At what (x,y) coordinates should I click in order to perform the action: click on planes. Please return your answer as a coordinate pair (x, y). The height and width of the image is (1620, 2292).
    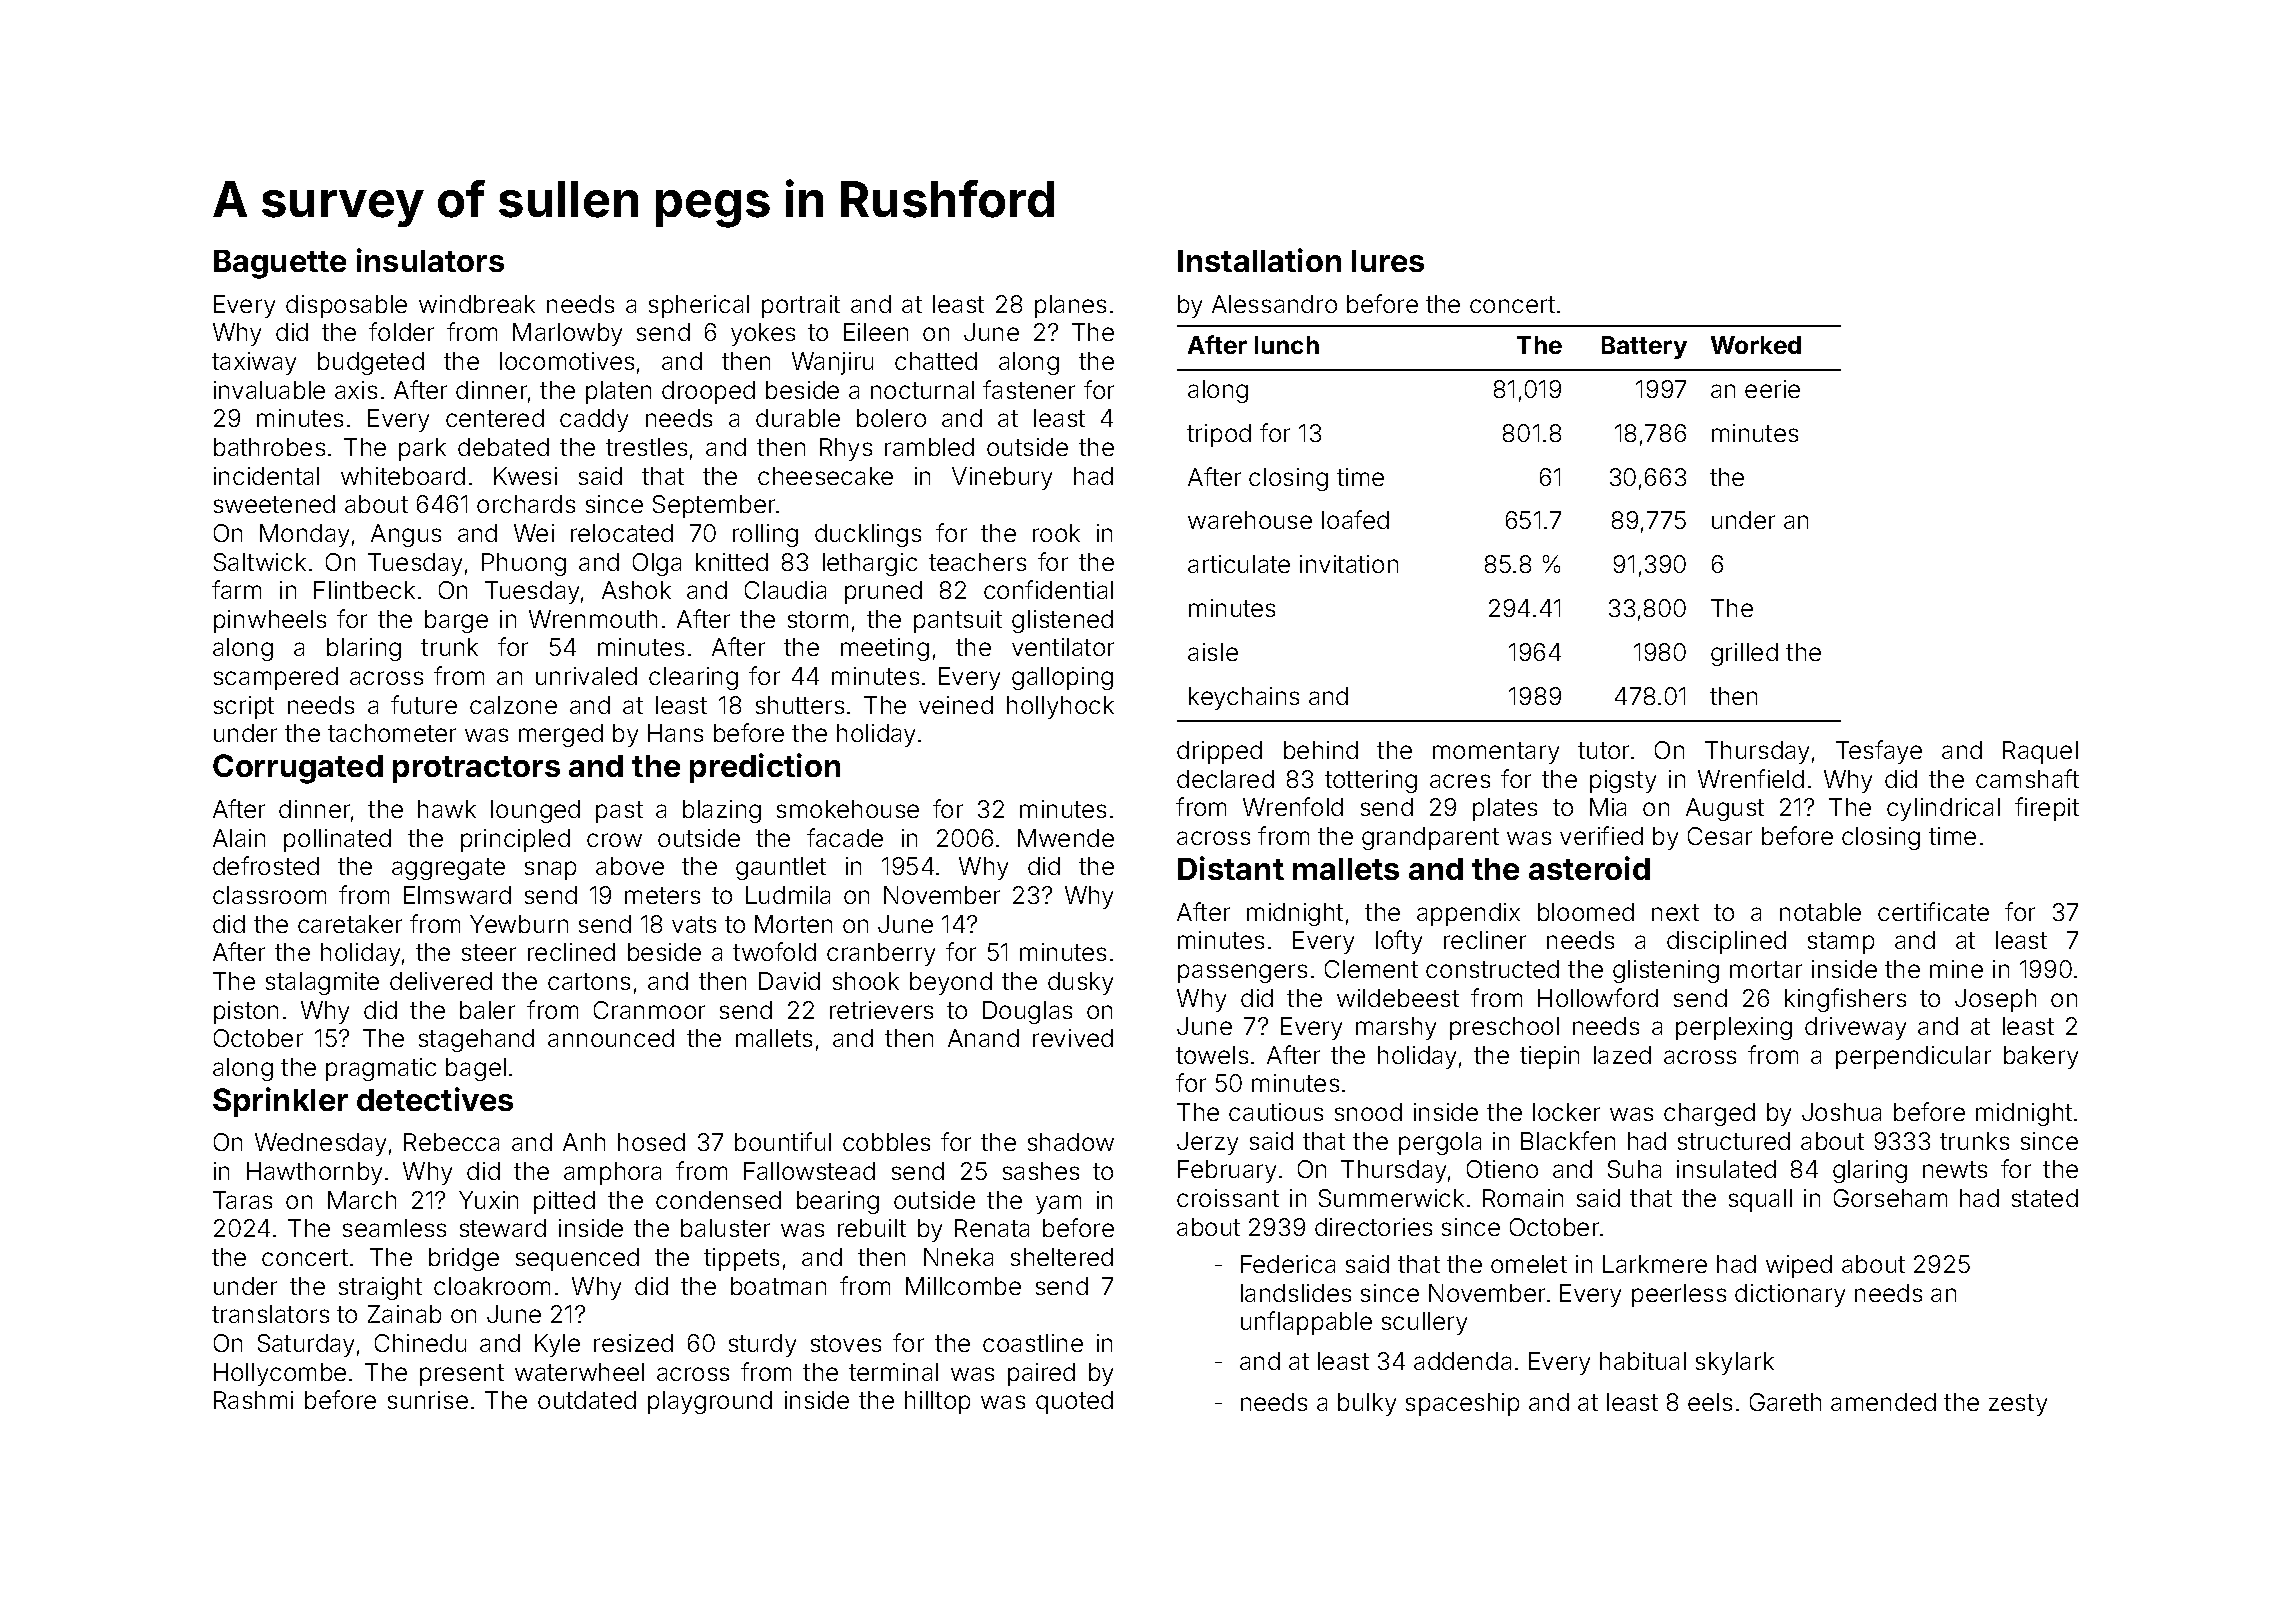
    Looking at the image, I should click on (1070, 306).
